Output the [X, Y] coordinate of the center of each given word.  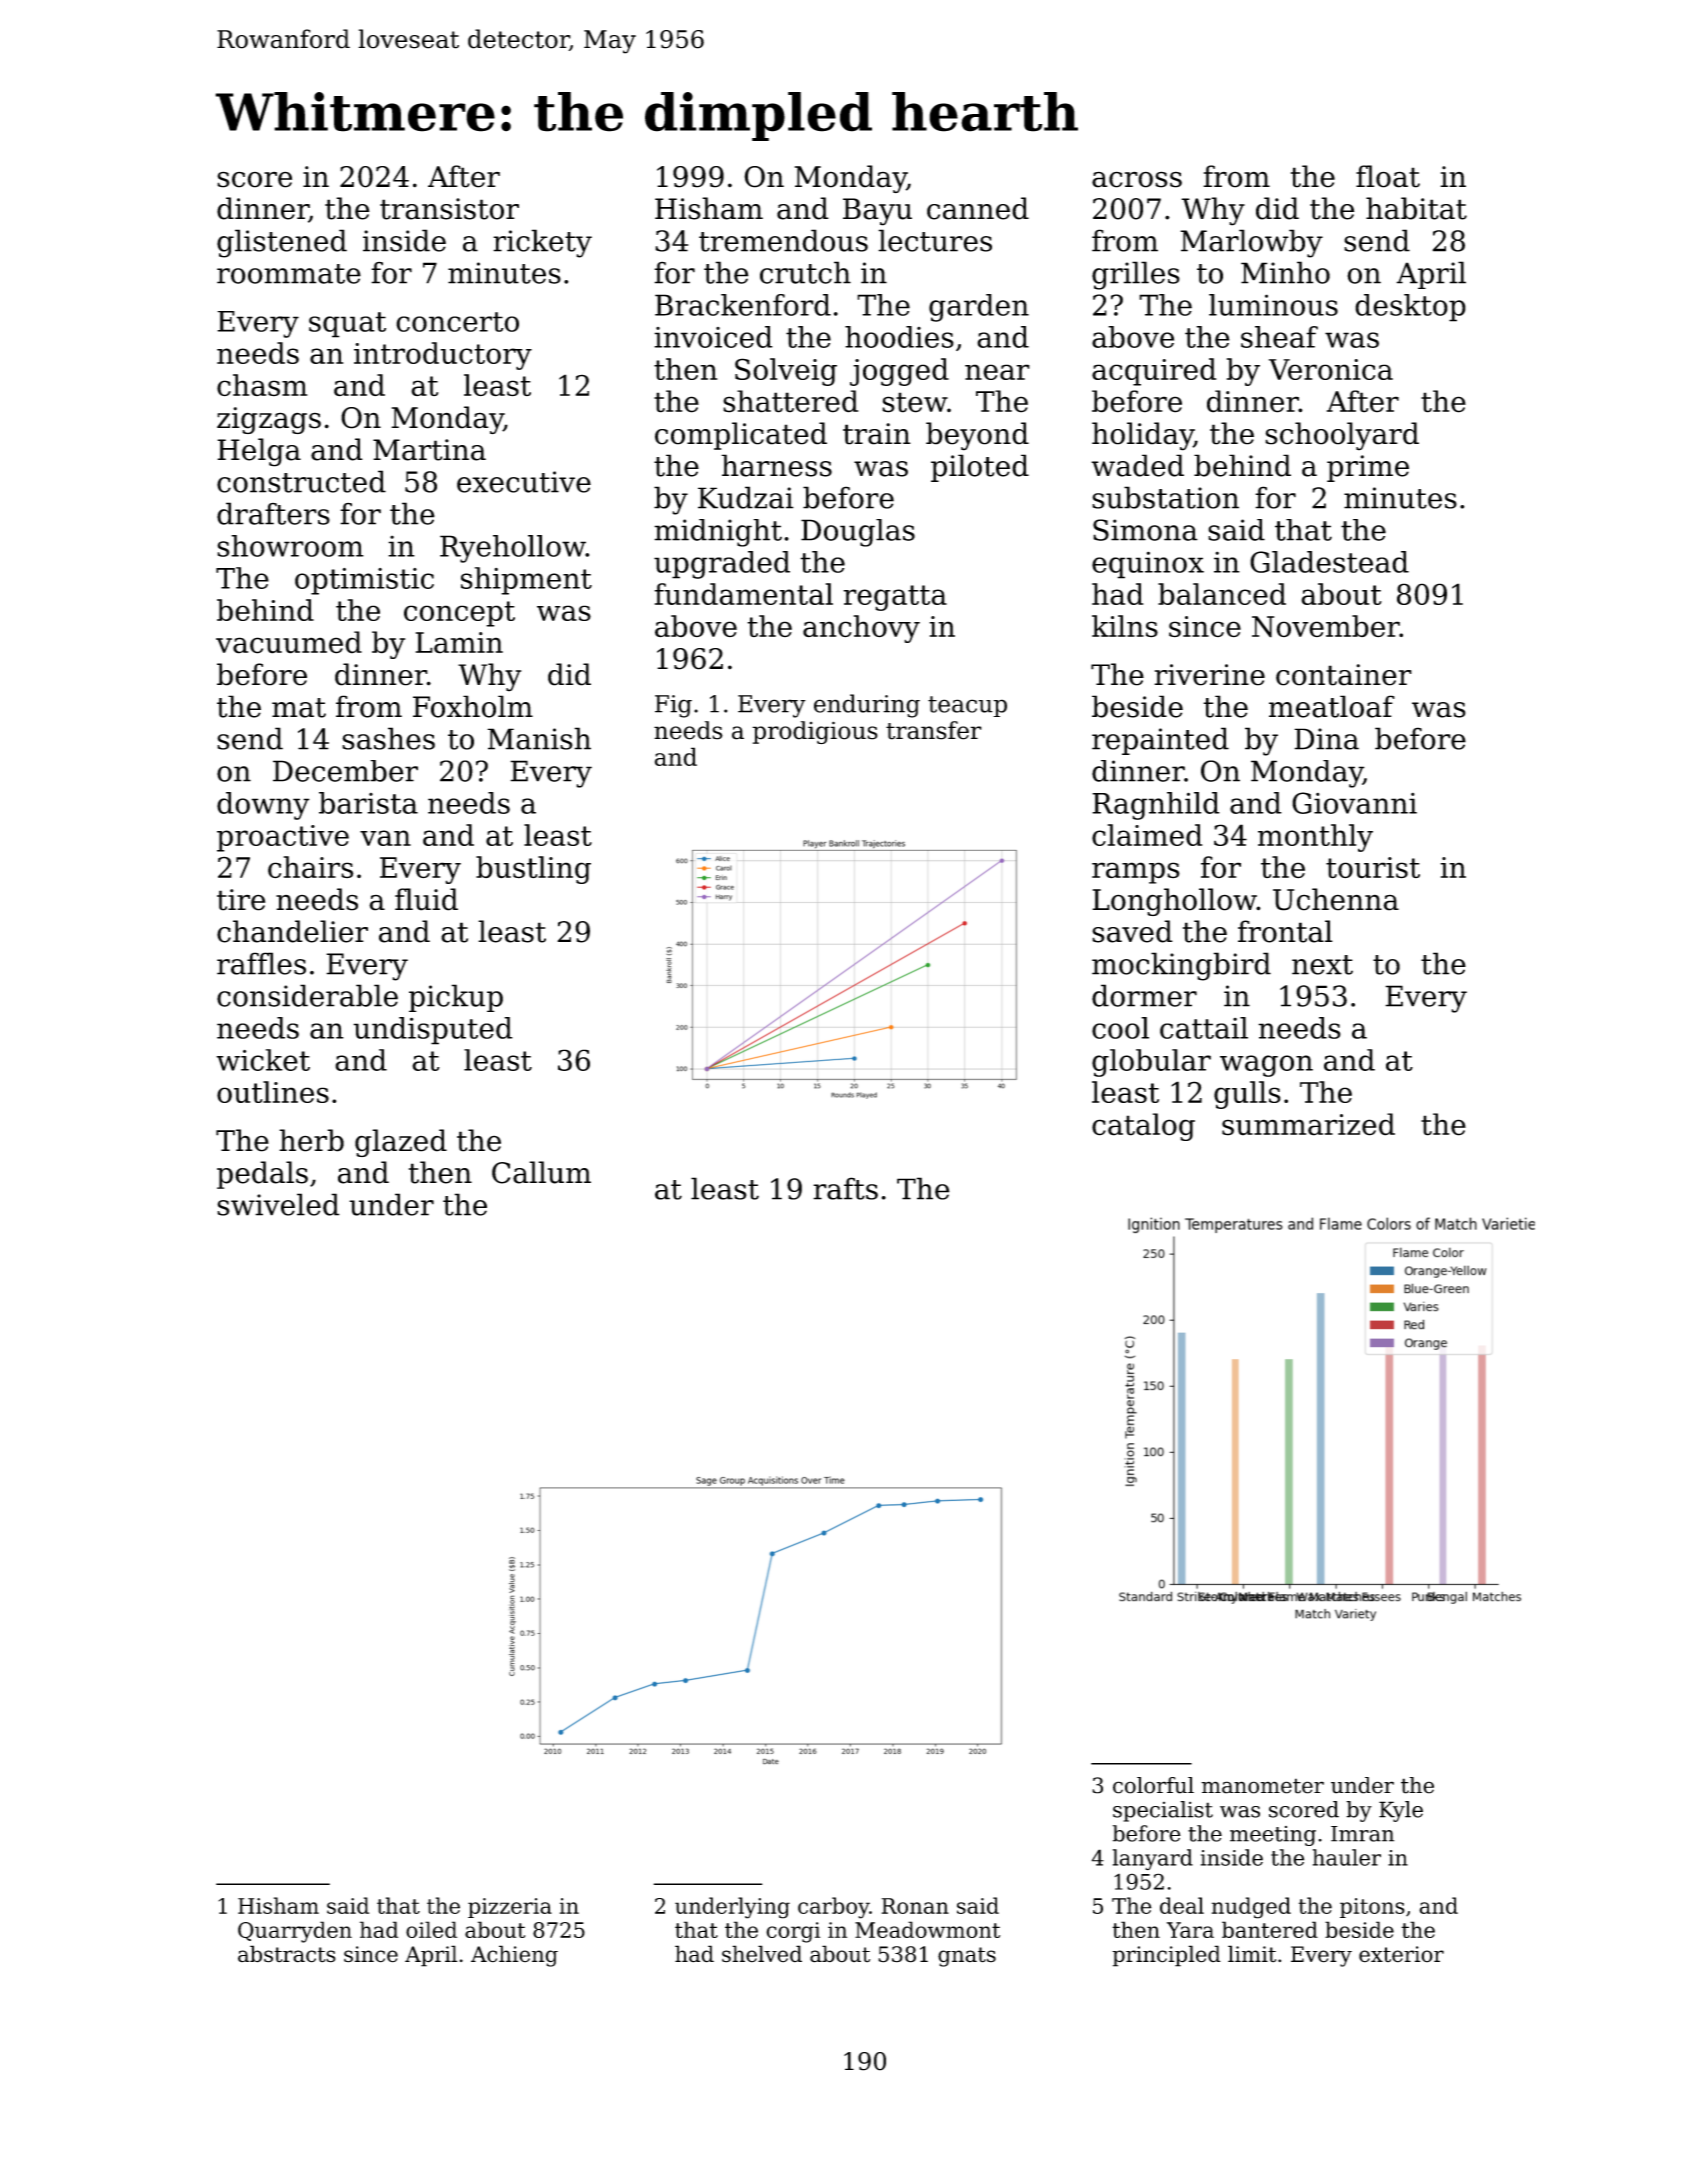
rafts [845, 1188]
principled [1166, 1956]
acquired [1154, 372]
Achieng [514, 1956]
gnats [967, 1957]
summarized [1308, 1124]
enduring [867, 706]
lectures [935, 240]
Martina [429, 450]
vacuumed [289, 642]
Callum [541, 1172]
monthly [1315, 838]
